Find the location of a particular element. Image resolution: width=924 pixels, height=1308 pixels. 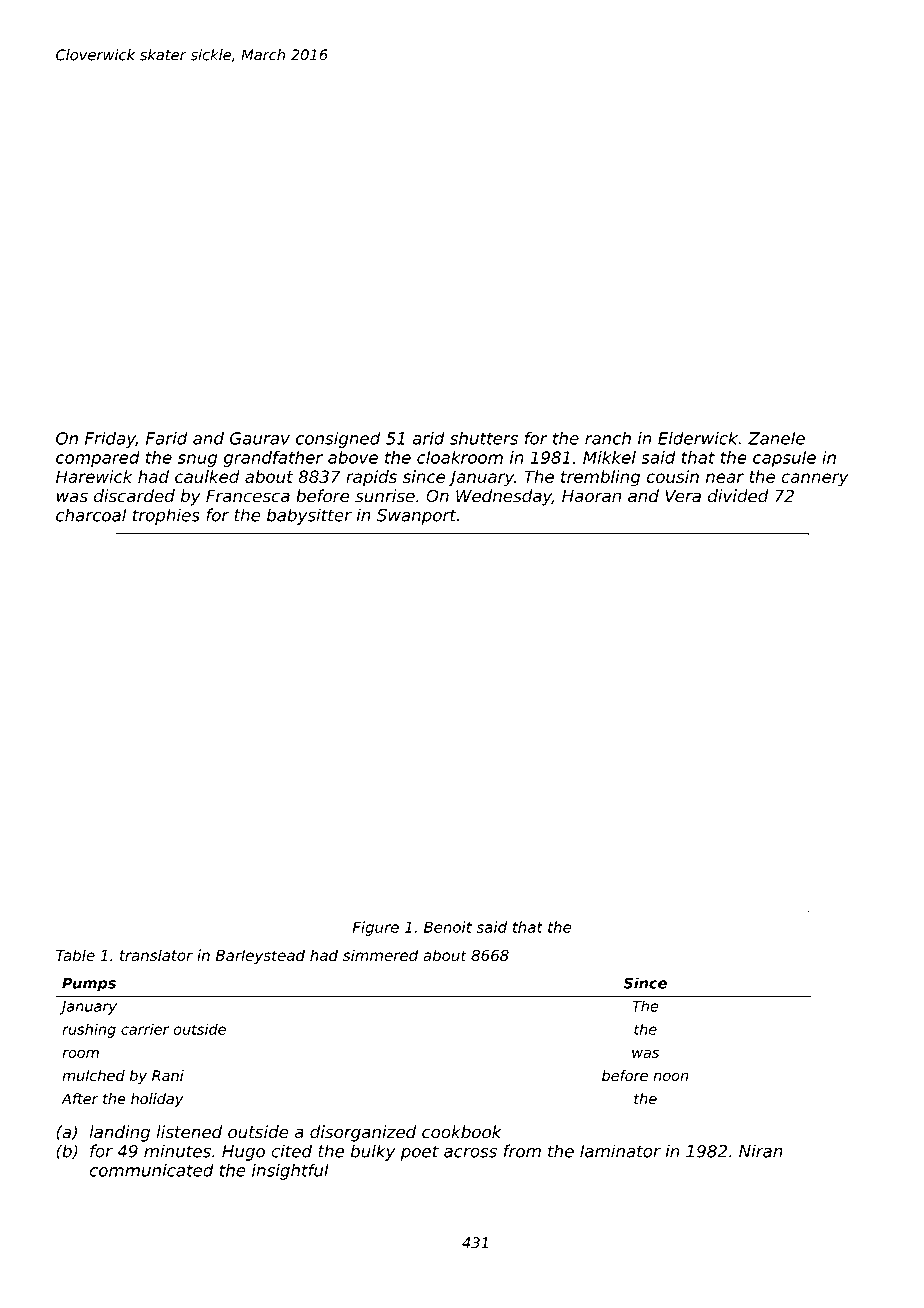

Zanele is located at coordinates (776, 438).
